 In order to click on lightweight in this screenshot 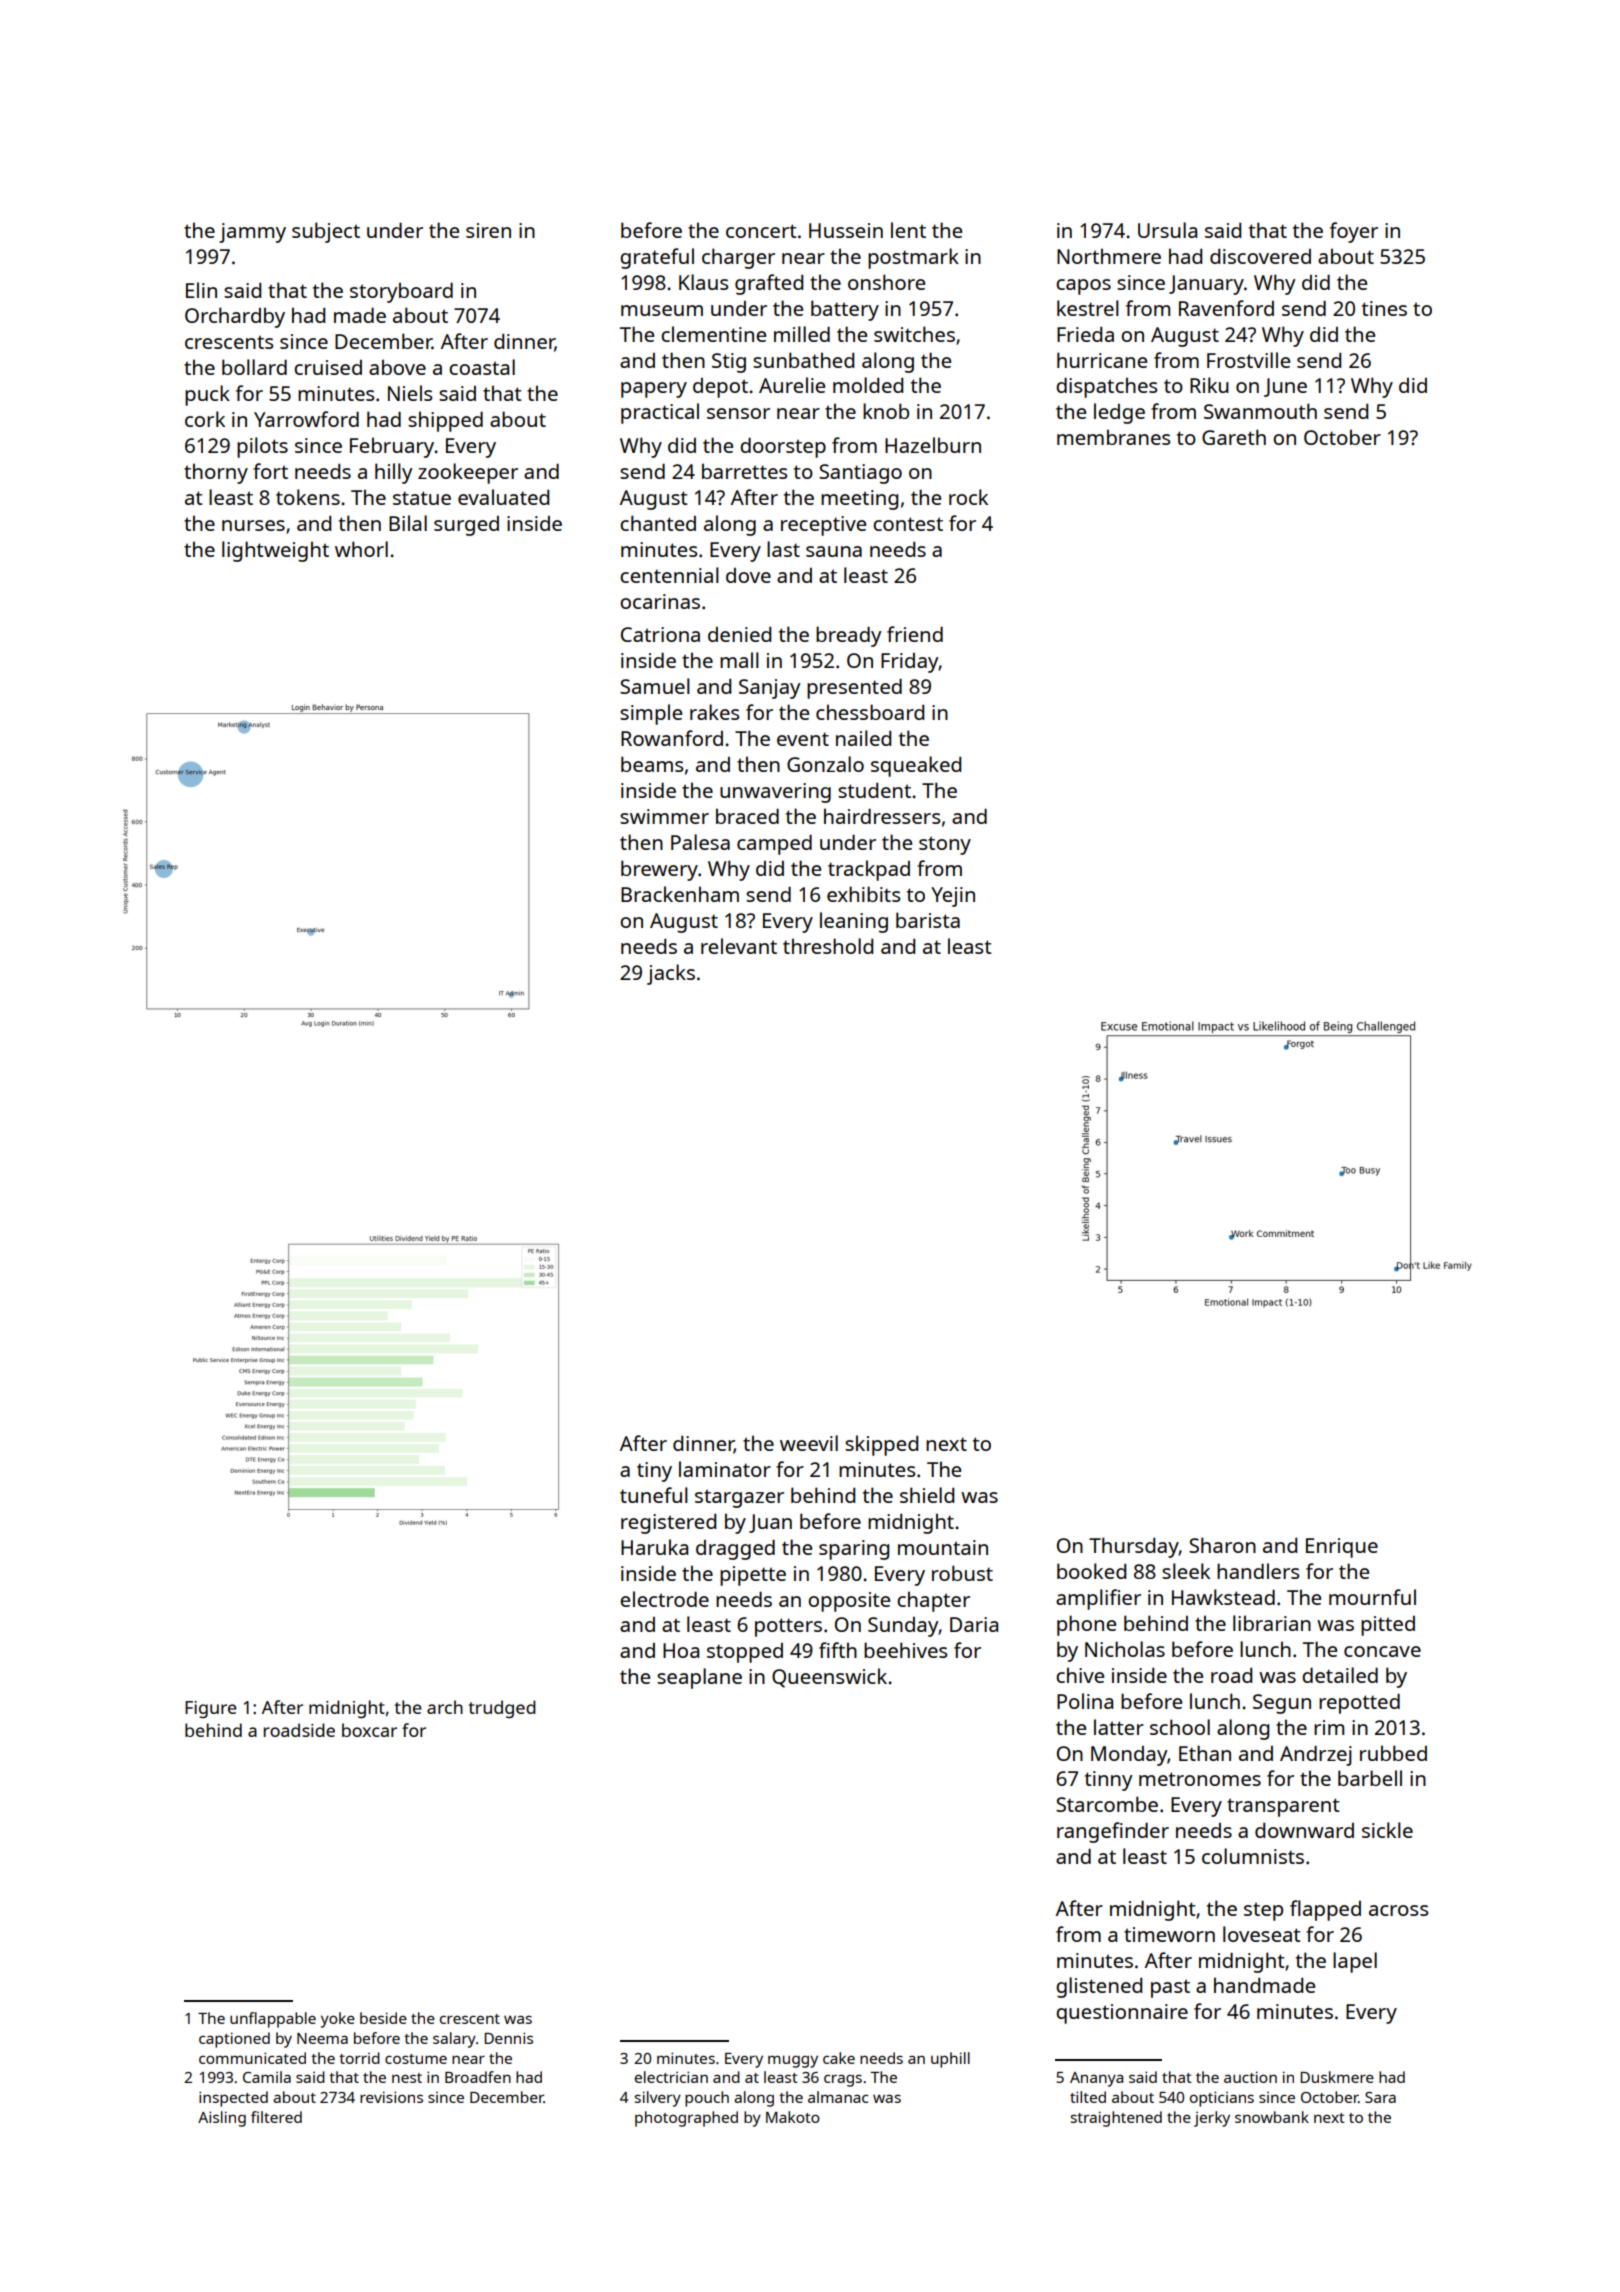, I will do `click(275, 551)`.
